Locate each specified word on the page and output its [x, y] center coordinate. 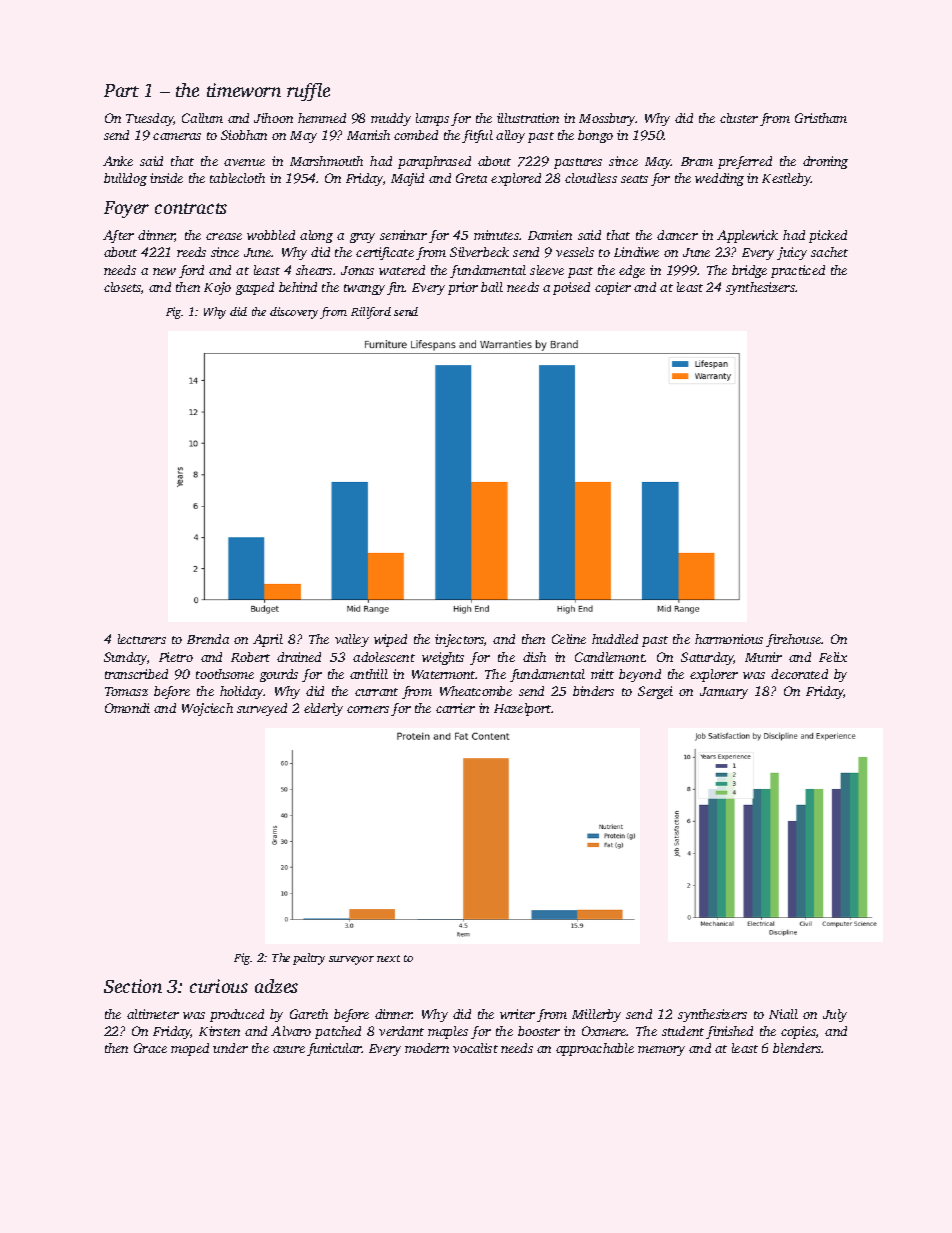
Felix [833, 657]
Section [133, 986]
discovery [294, 313]
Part [121, 90]
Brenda [208, 639]
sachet [829, 252]
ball [492, 287]
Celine [569, 639]
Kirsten [219, 1031]
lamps [432, 119]
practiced [798, 271]
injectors [459, 640]
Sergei [655, 692]
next [388, 958]
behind [298, 287]
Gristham [821, 118]
